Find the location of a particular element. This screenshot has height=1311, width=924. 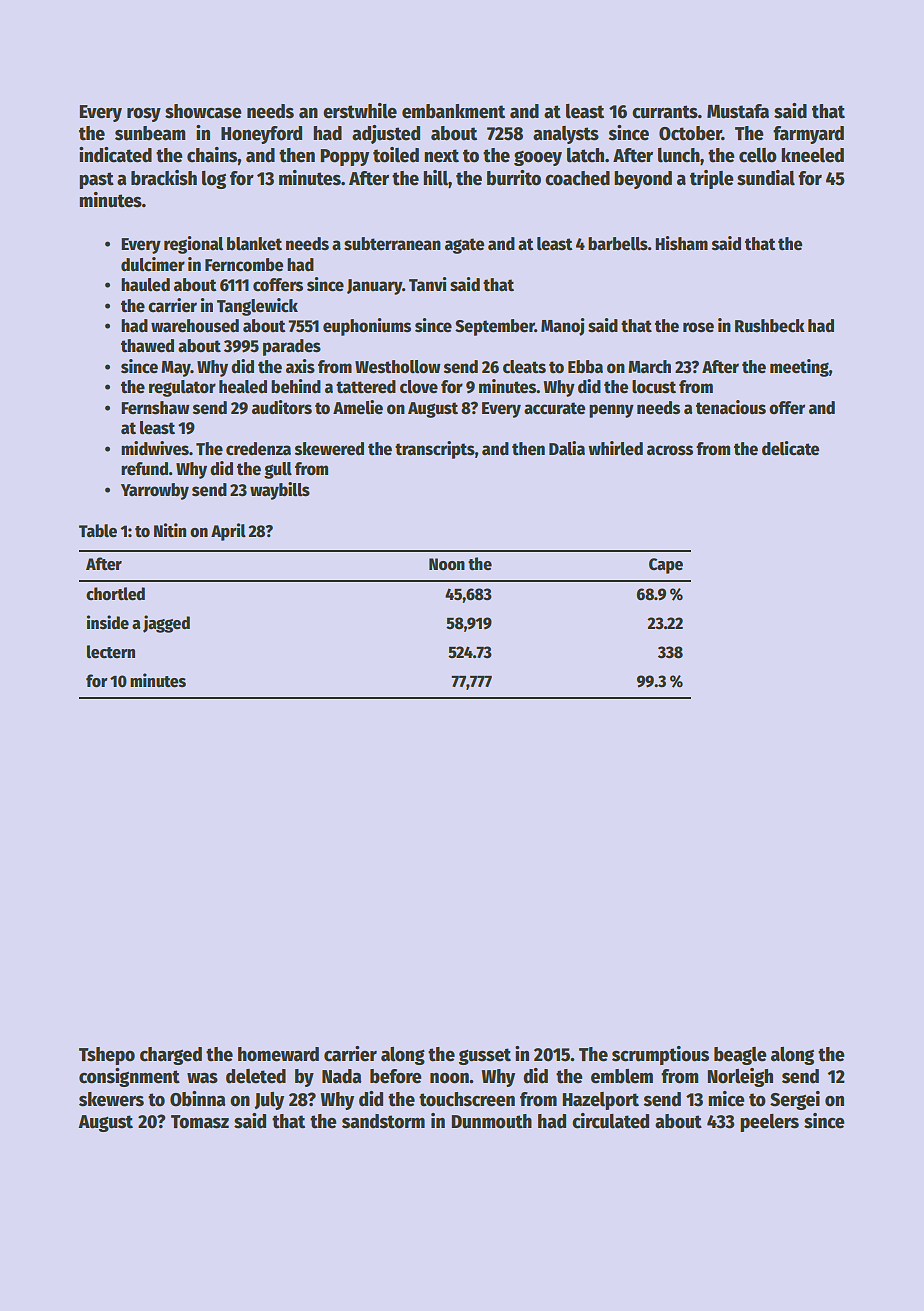

subterranean is located at coordinates (392, 244).
